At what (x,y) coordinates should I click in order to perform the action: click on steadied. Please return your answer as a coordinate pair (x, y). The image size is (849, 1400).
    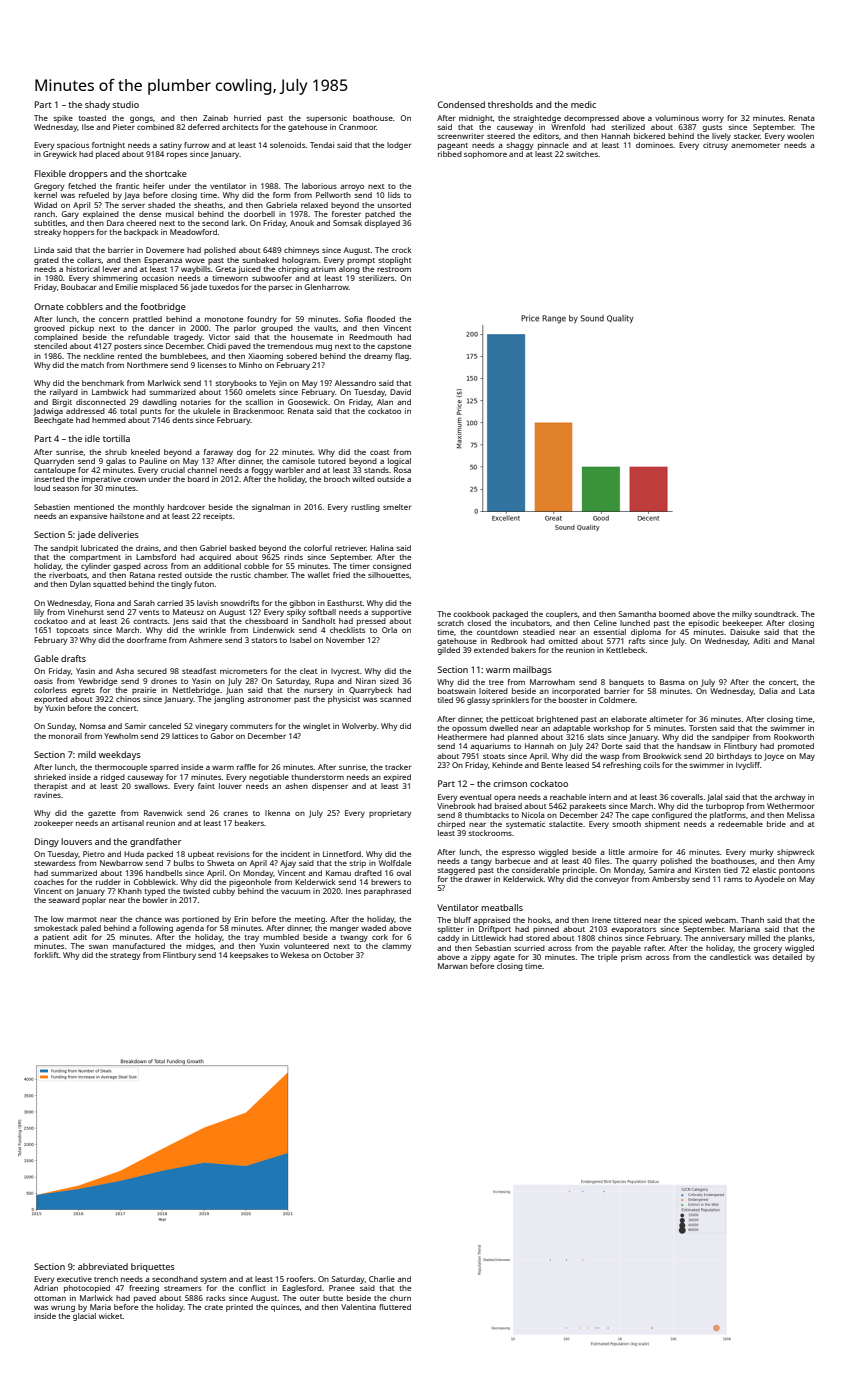
    Looking at the image, I should click on (539, 632).
